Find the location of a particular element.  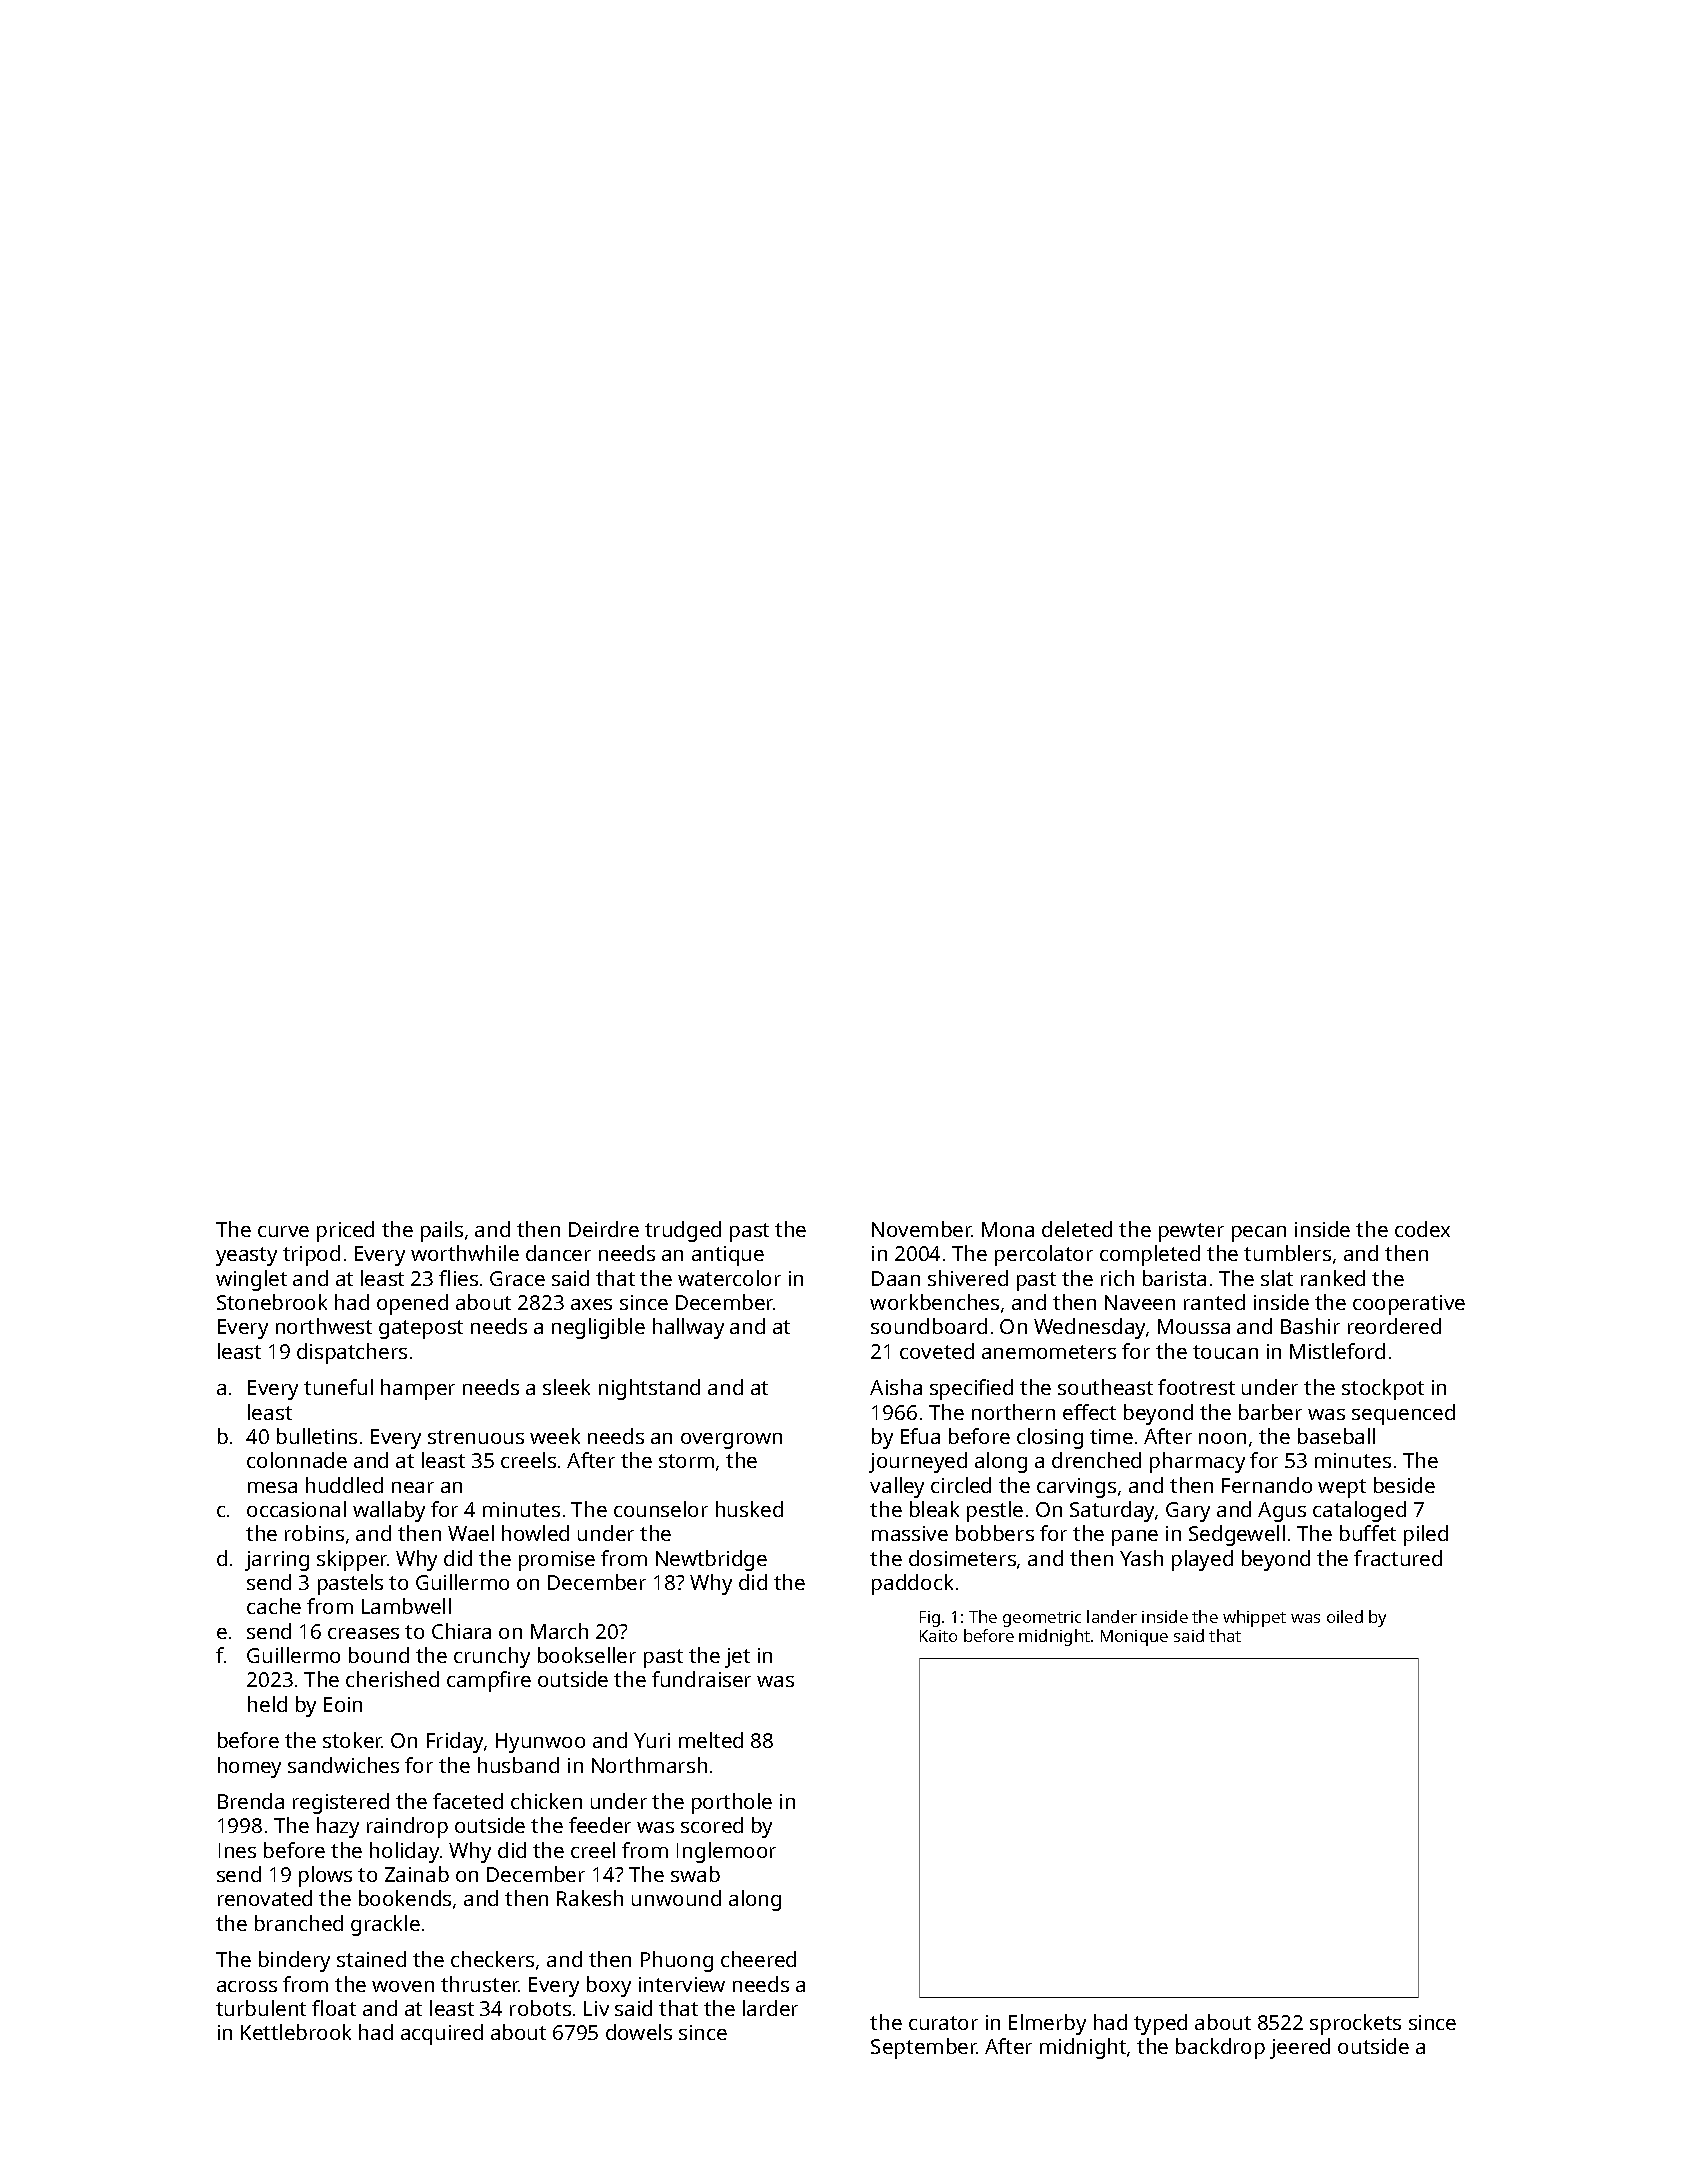

jeered is located at coordinates (1300, 2048).
